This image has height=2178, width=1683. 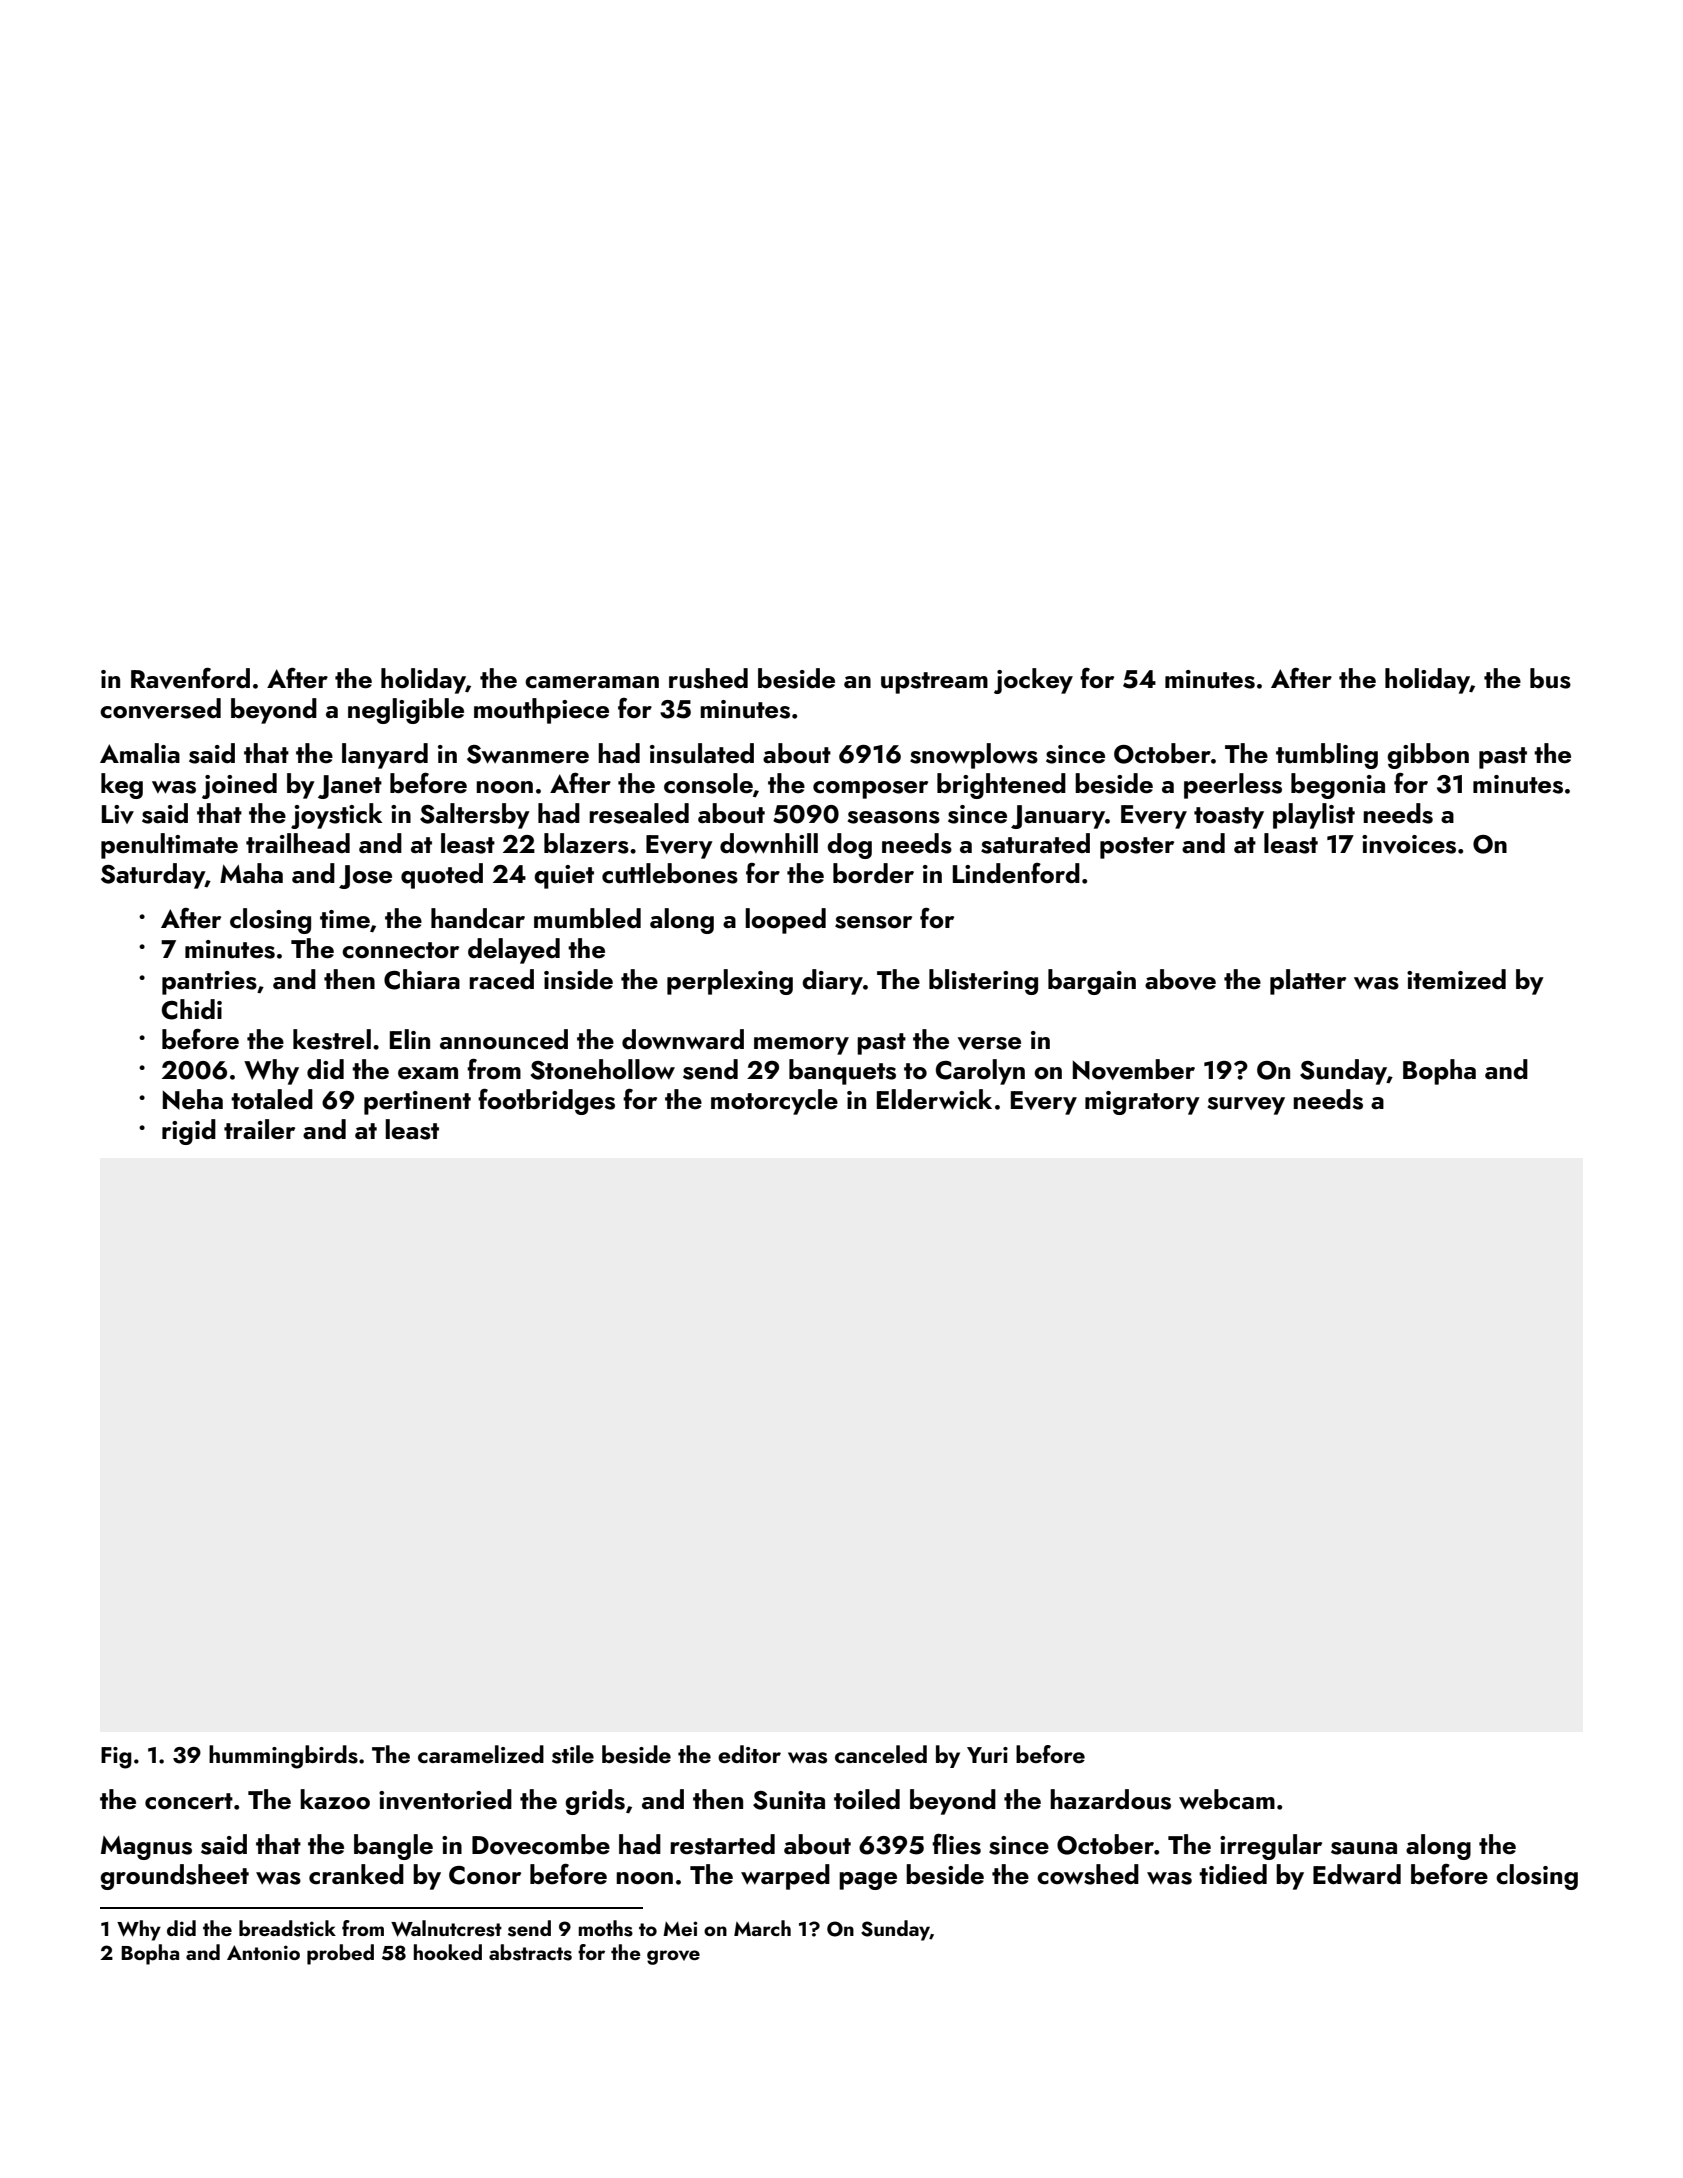 What do you see at coordinates (146, 1848) in the image?
I see `Magnus` at bounding box center [146, 1848].
